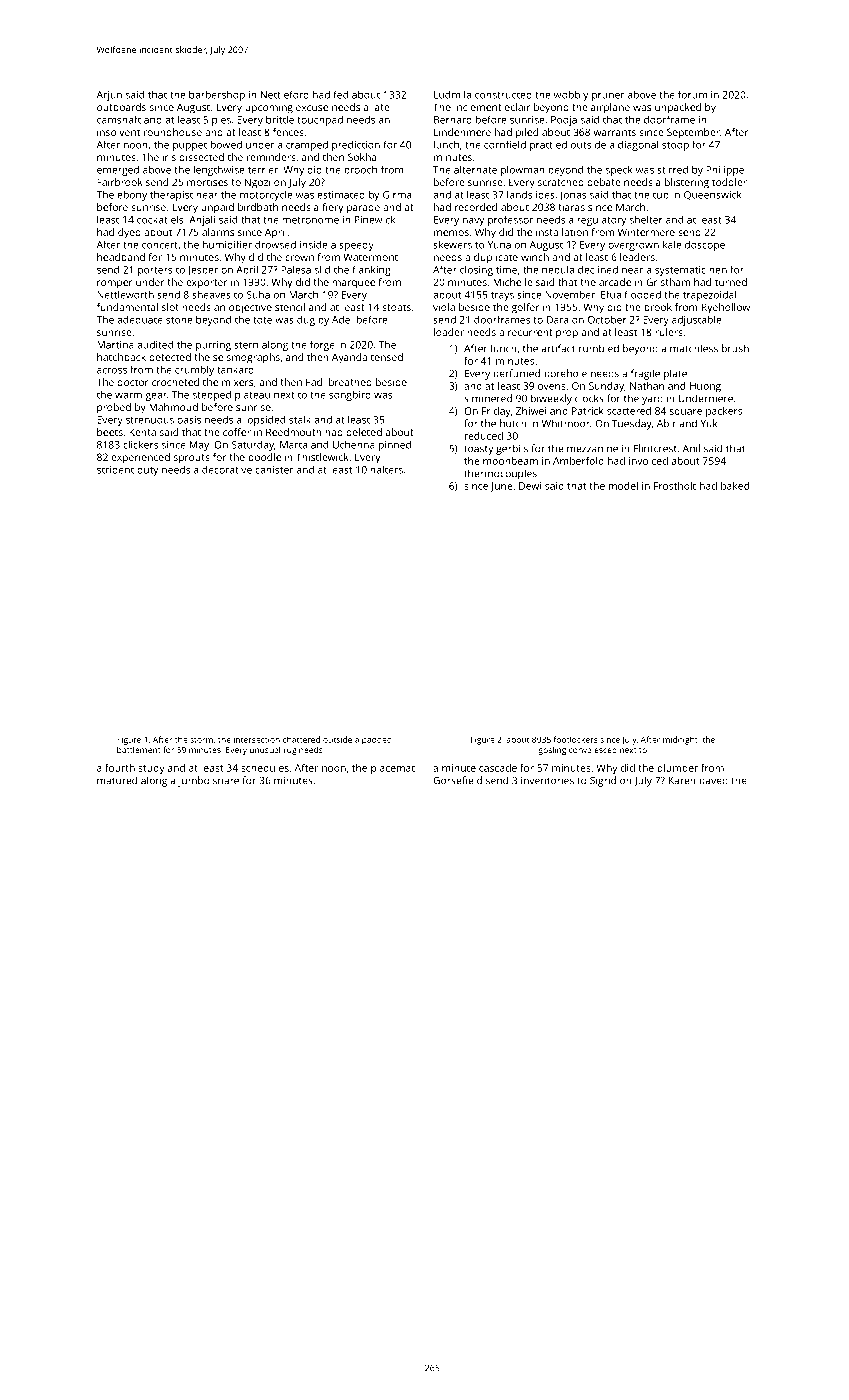 The image size is (849, 1400). Describe the element at coordinates (119, 120) in the screenshot. I see `camshaft` at that location.
